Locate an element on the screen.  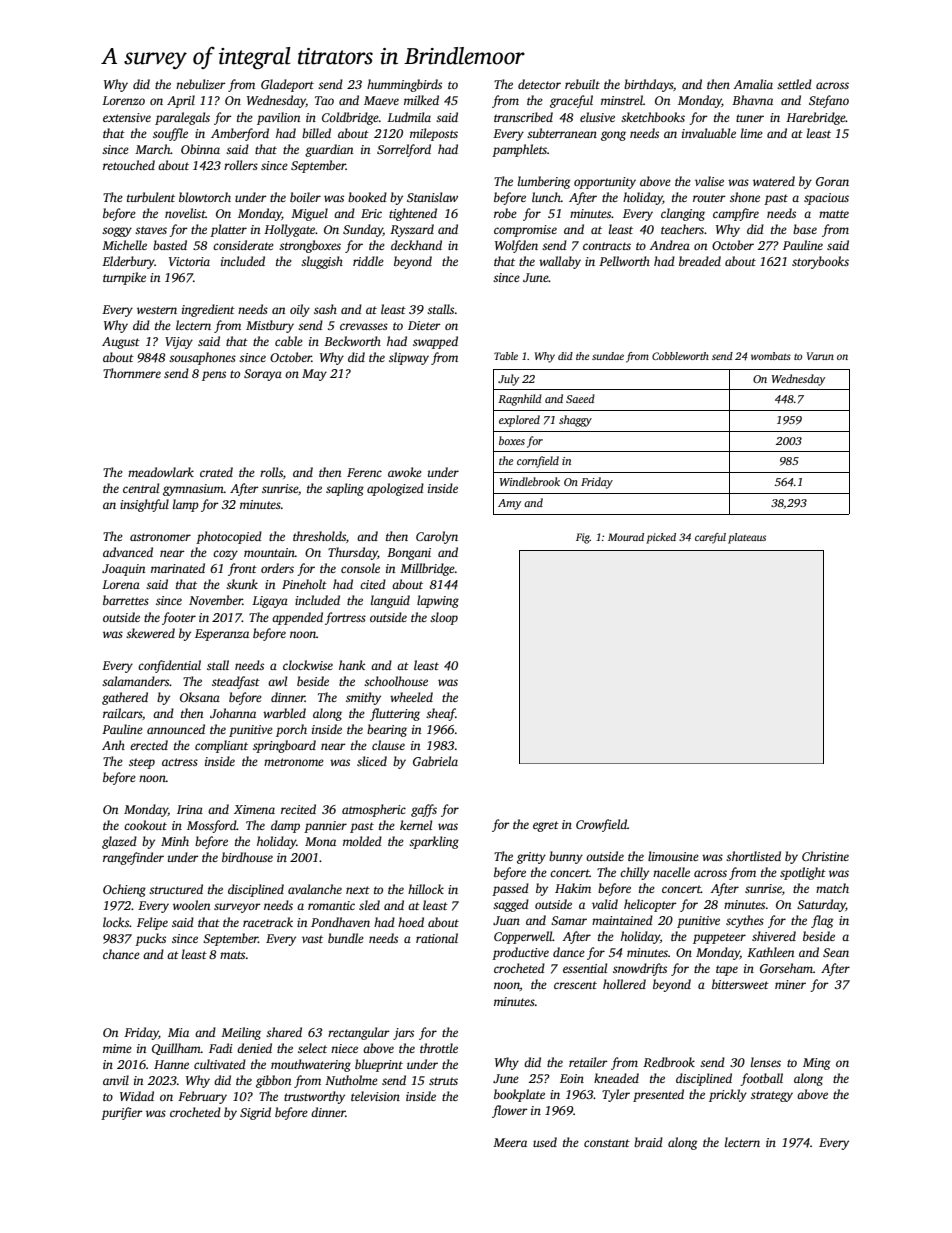
sloop is located at coordinates (444, 618).
